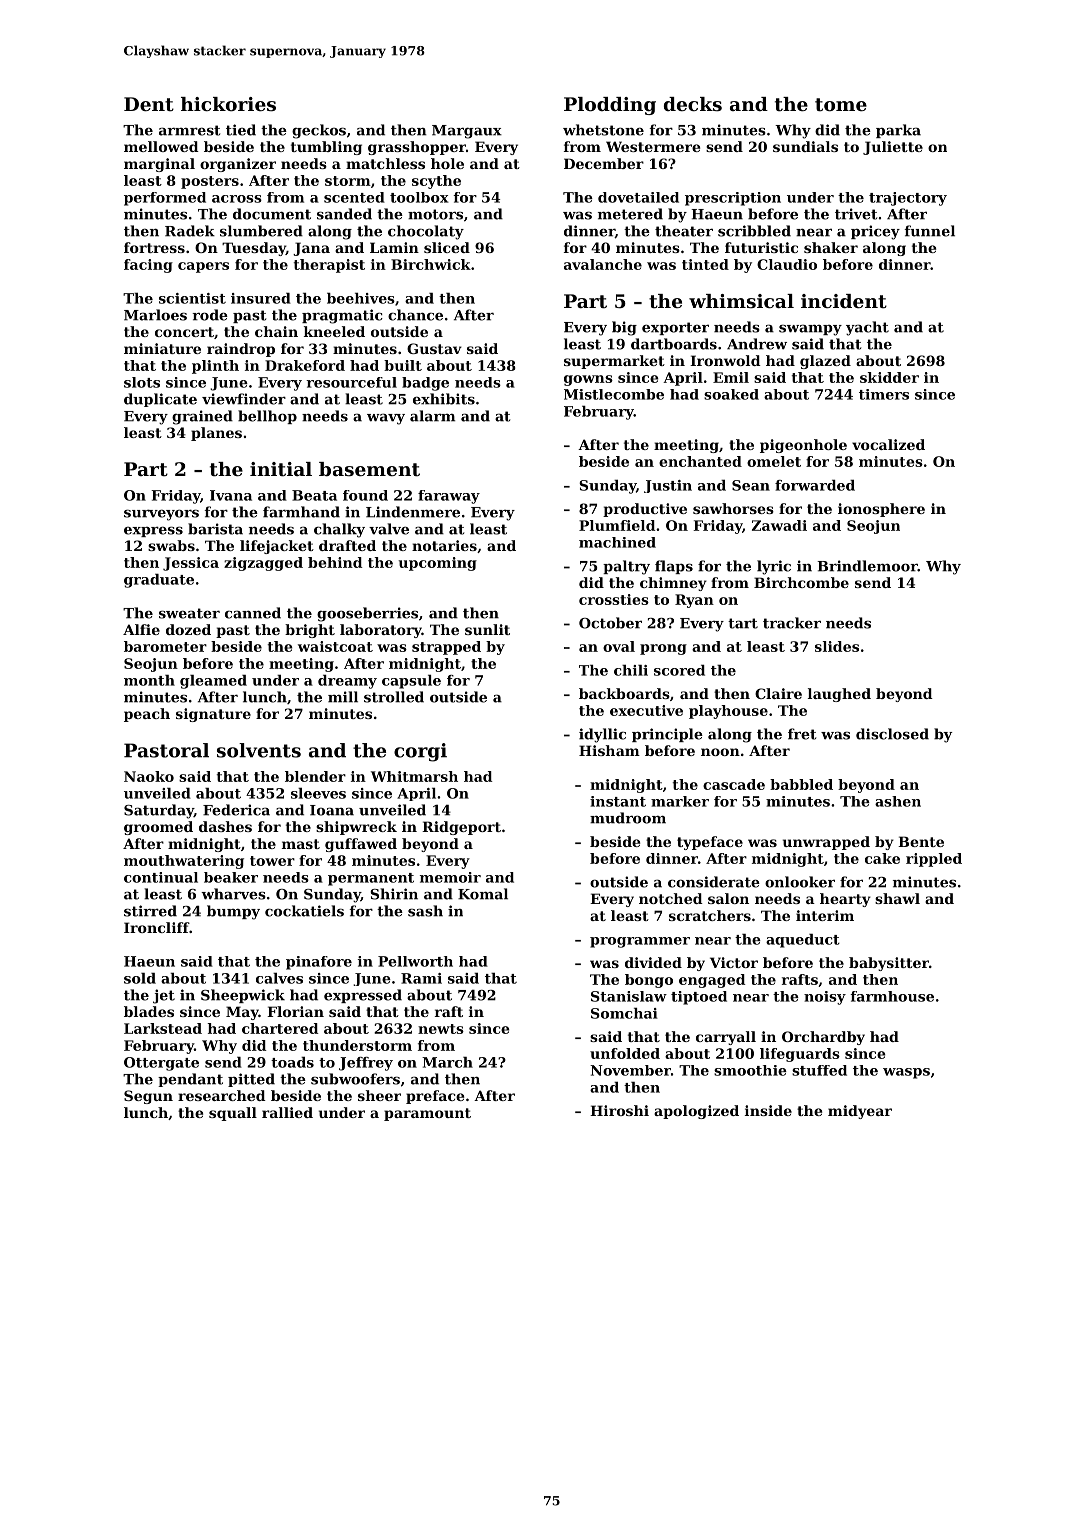 The height and width of the screenshot is (1535, 1086). What do you see at coordinates (624, 1013) in the screenshot?
I see `Somchai` at bounding box center [624, 1013].
